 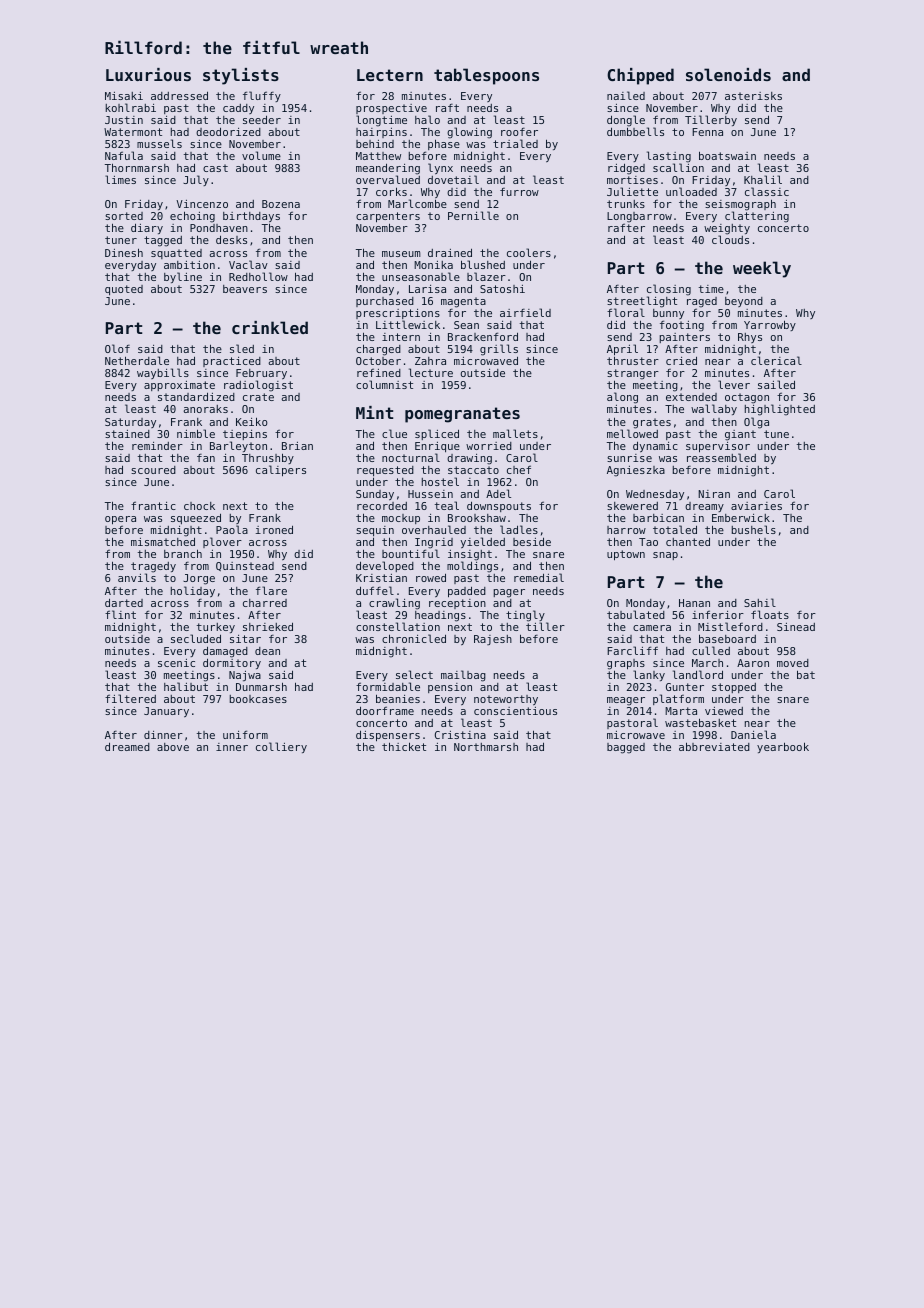 I want to click on Lectern, so click(x=390, y=75).
